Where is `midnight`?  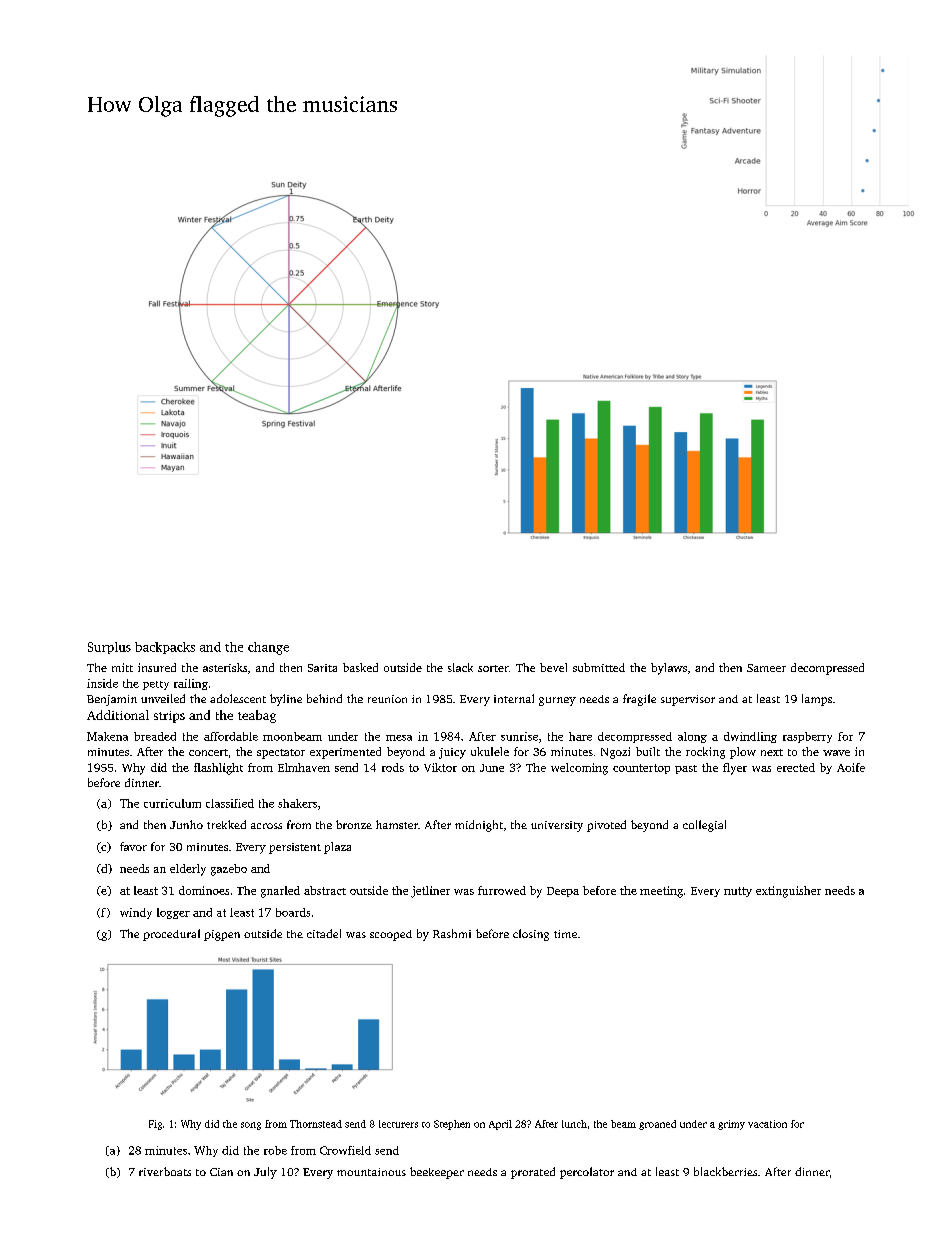
midnight is located at coordinates (479, 826).
